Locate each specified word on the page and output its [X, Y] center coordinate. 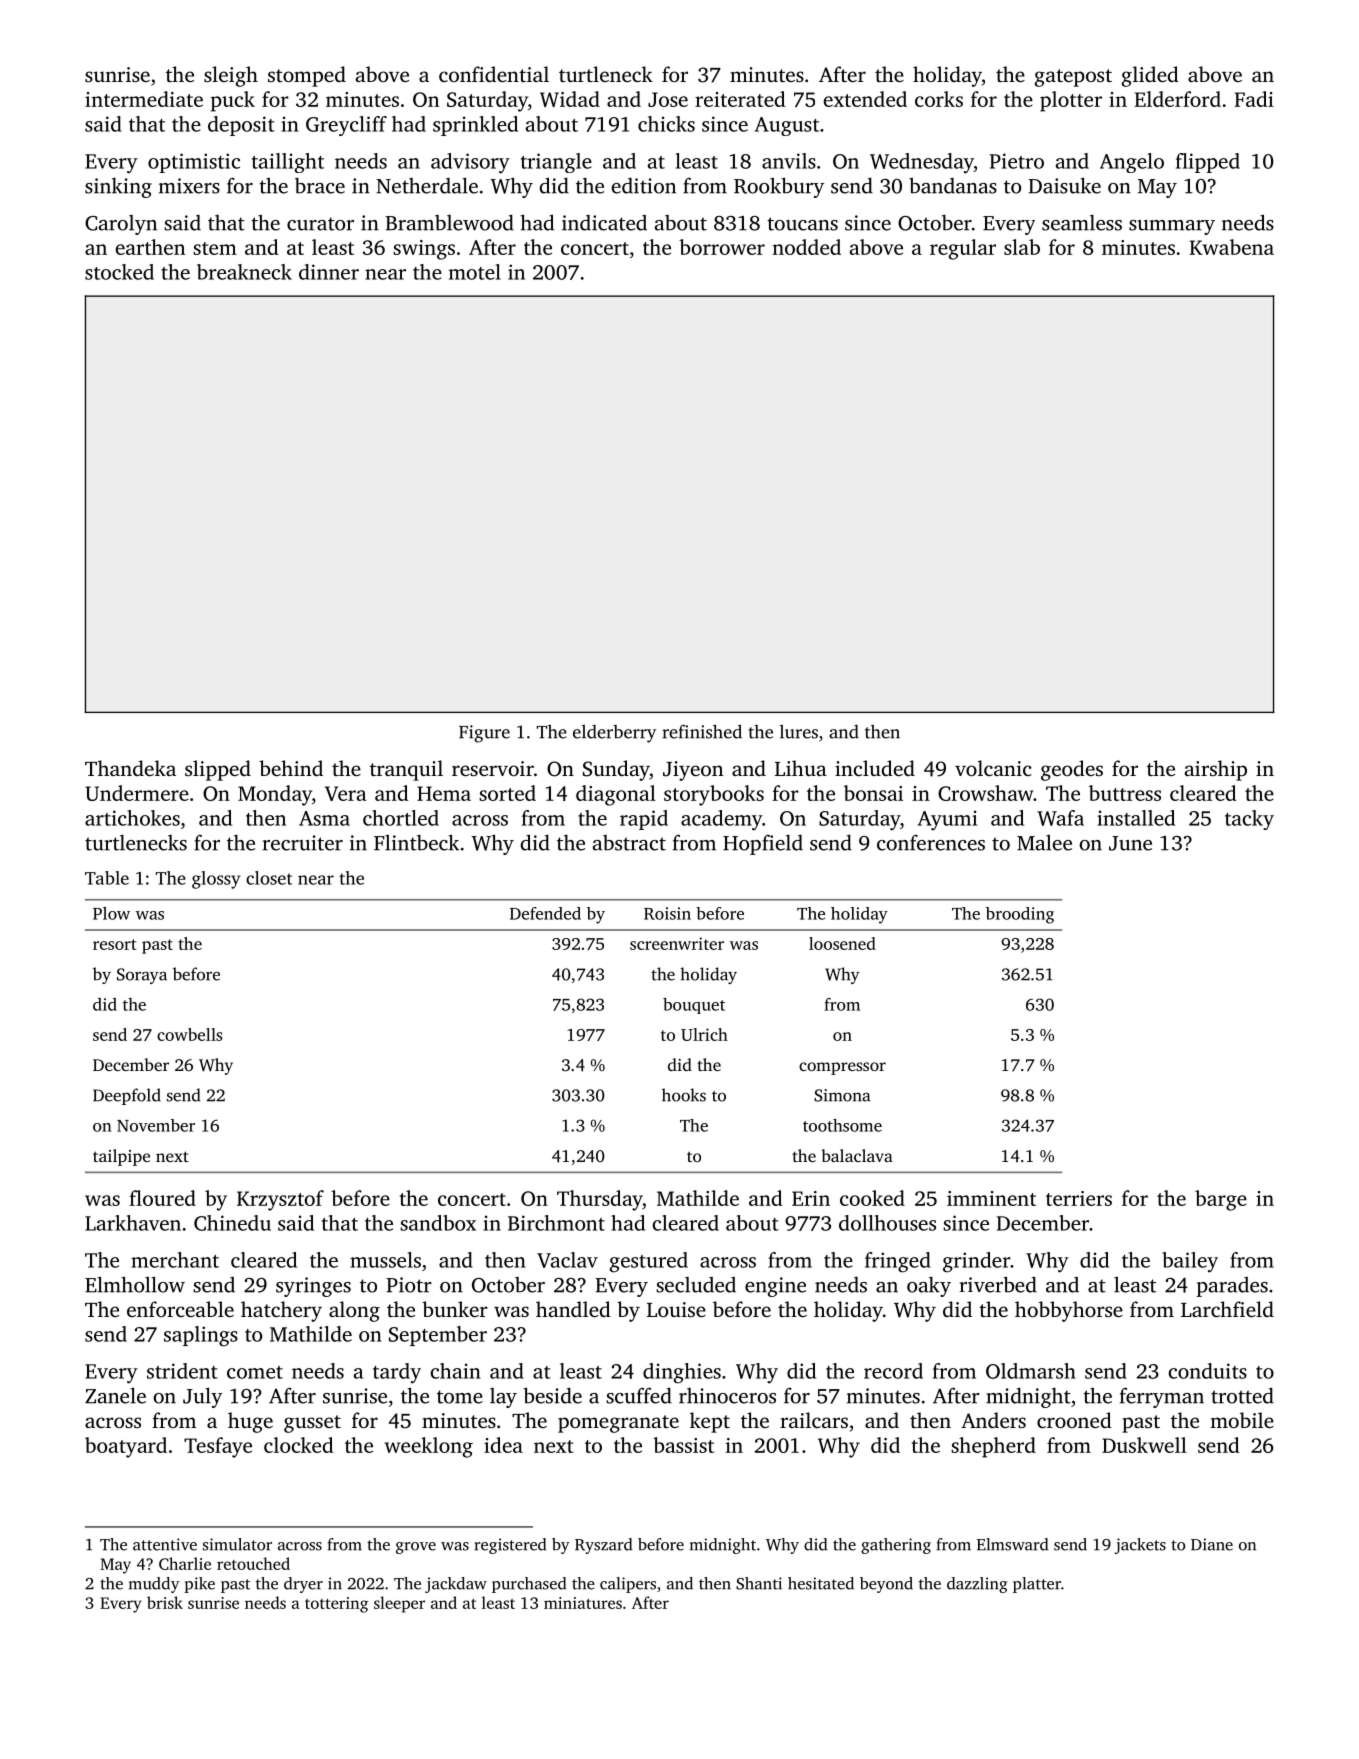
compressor [842, 1068]
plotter [1071, 101]
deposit [241, 126]
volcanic [993, 768]
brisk [165, 1602]
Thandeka [130, 768]
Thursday [600, 1200]
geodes [1072, 770]
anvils [789, 161]
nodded [807, 247]
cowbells [189, 1034]
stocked [119, 272]
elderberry [614, 734]
